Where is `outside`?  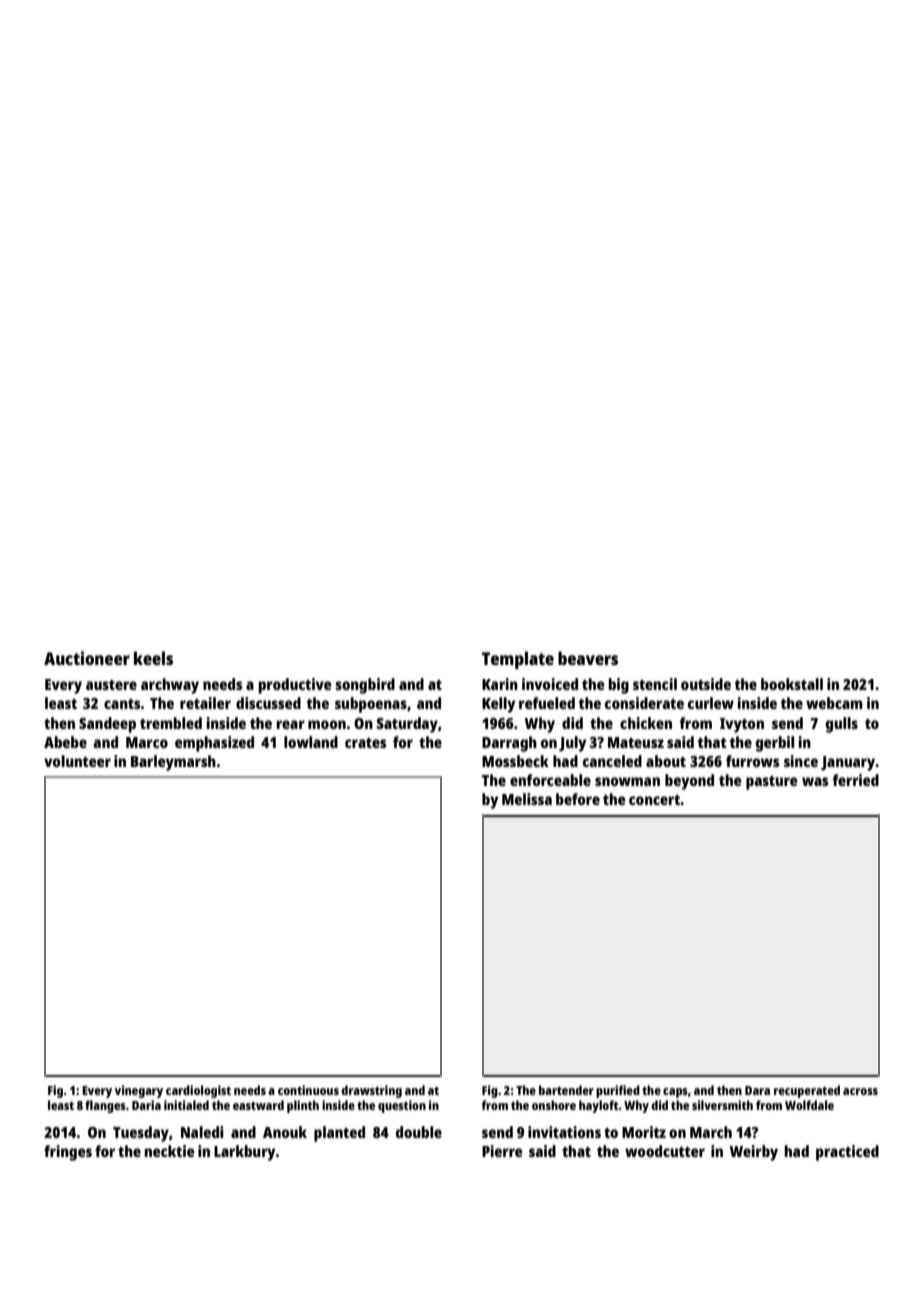
outside is located at coordinates (706, 684).
